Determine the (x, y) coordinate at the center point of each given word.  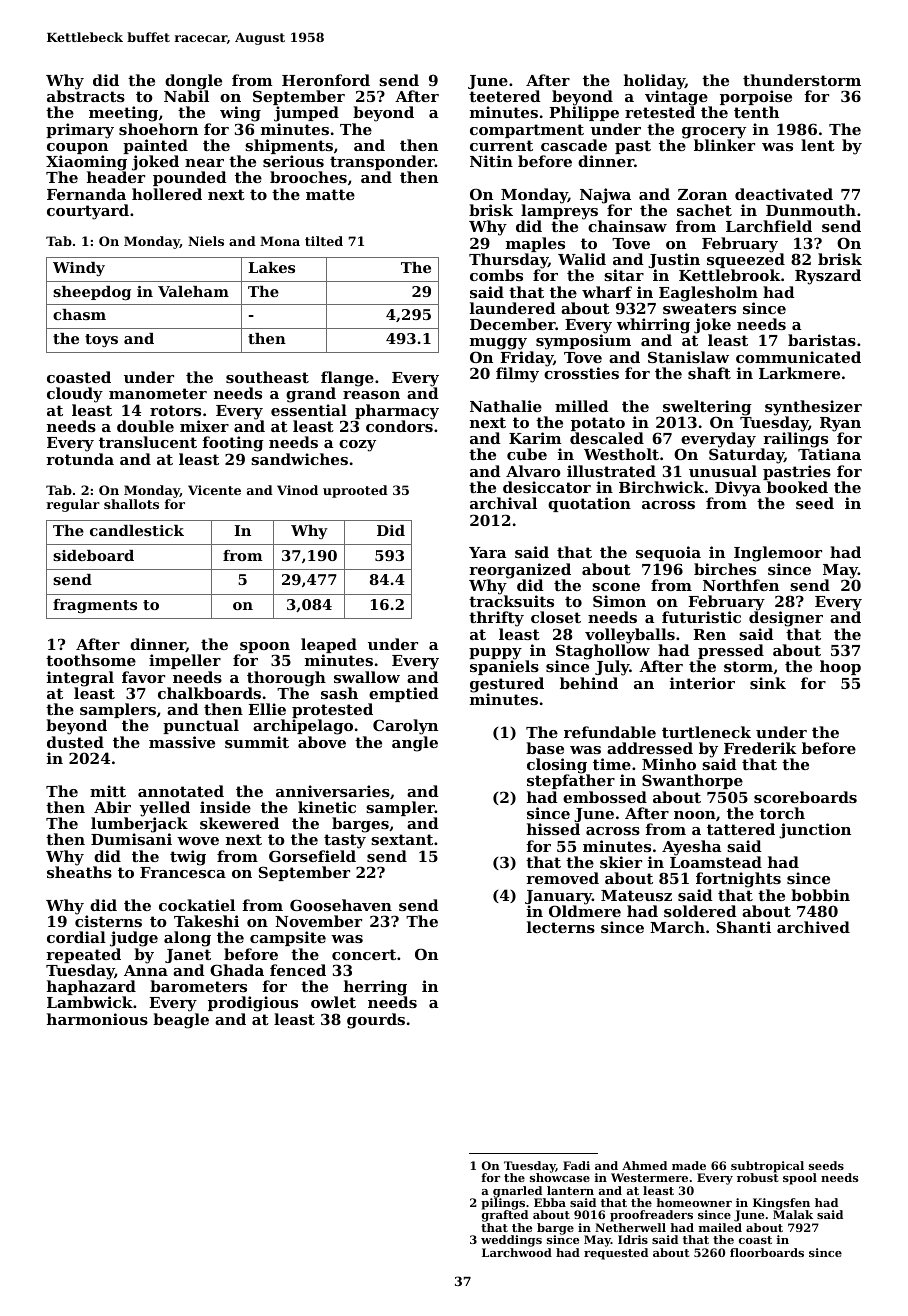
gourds (376, 1021)
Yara (487, 552)
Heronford (326, 80)
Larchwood (517, 1252)
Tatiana (829, 454)
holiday (654, 82)
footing (233, 444)
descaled (607, 438)
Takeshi (206, 921)
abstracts (86, 96)
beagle (181, 1021)
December (513, 324)
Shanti (744, 927)
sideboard (93, 555)
